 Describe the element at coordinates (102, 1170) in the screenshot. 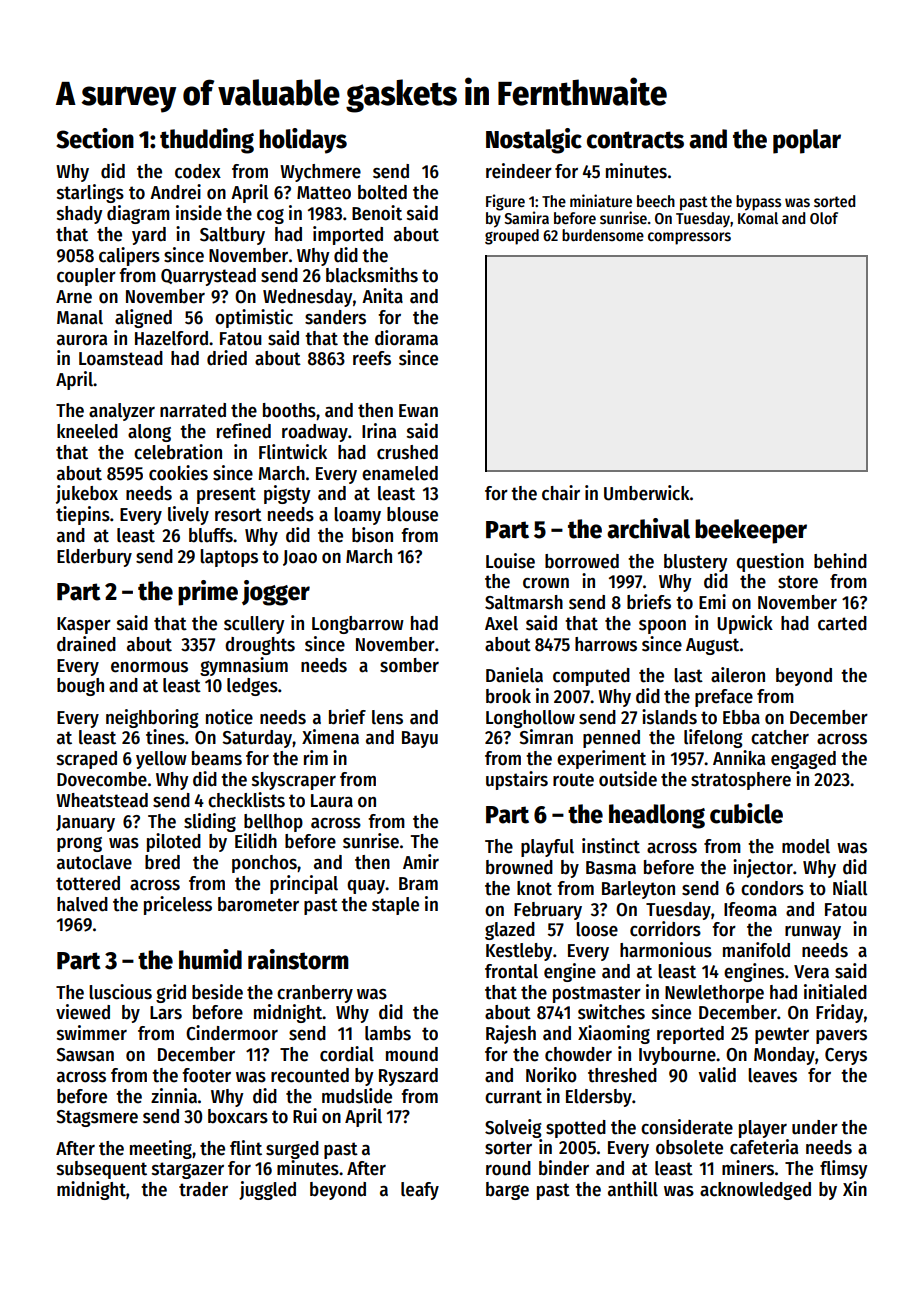

I see `subsequent` at that location.
